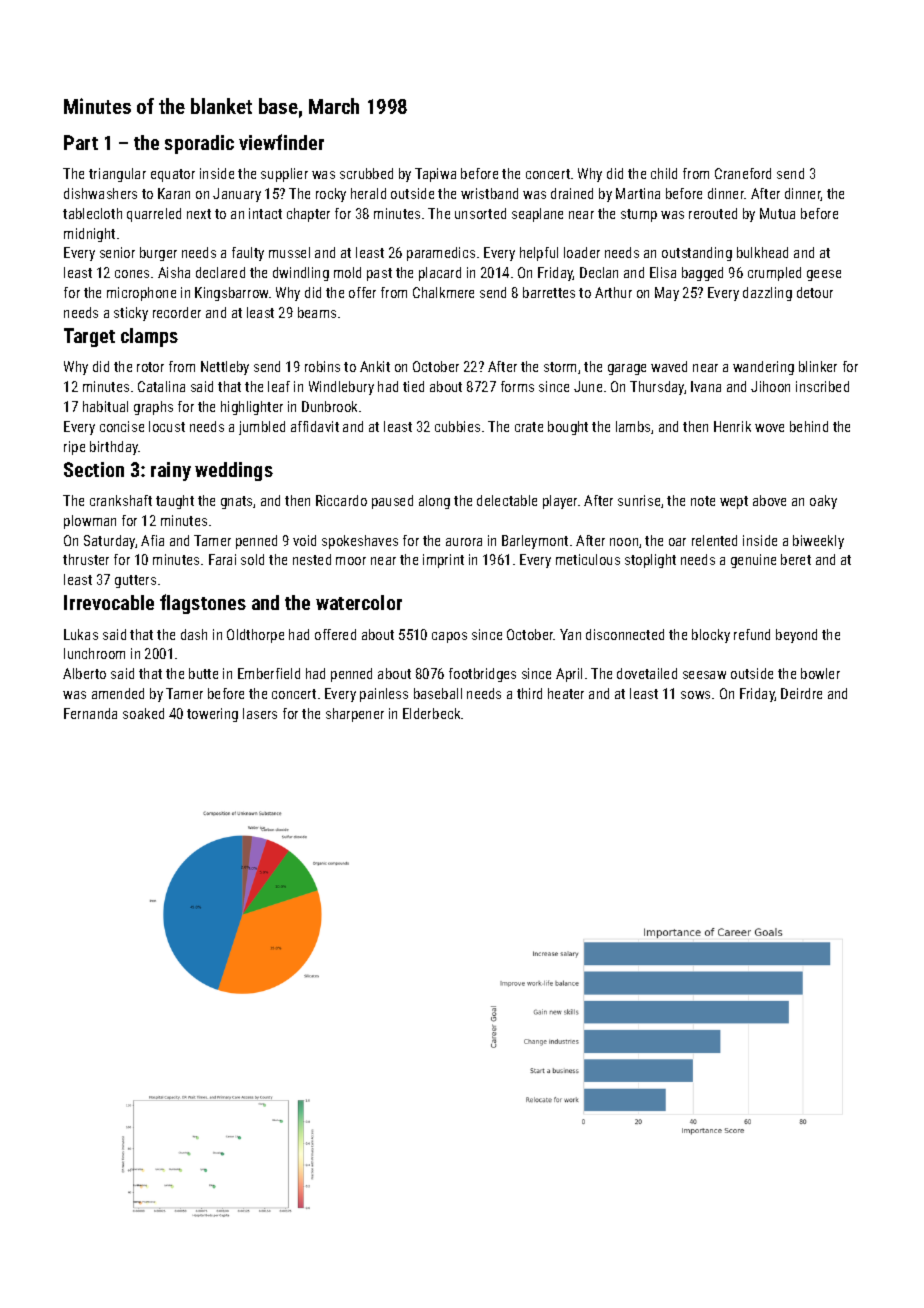 The height and width of the screenshot is (1308, 924). Describe the element at coordinates (194, 634) in the screenshot. I see `dash` at that location.
